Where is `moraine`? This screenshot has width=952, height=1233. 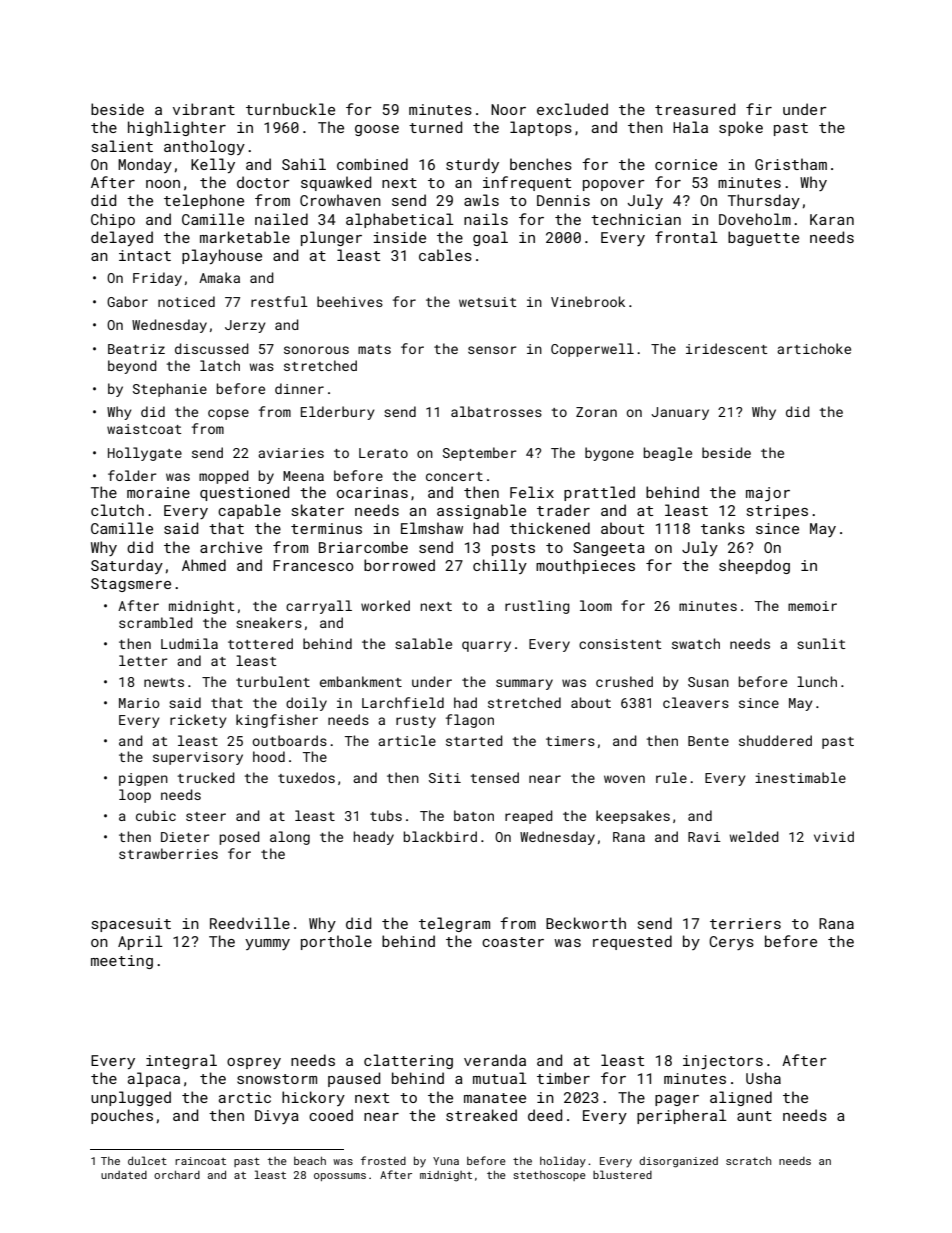 moraine is located at coordinates (158, 492).
